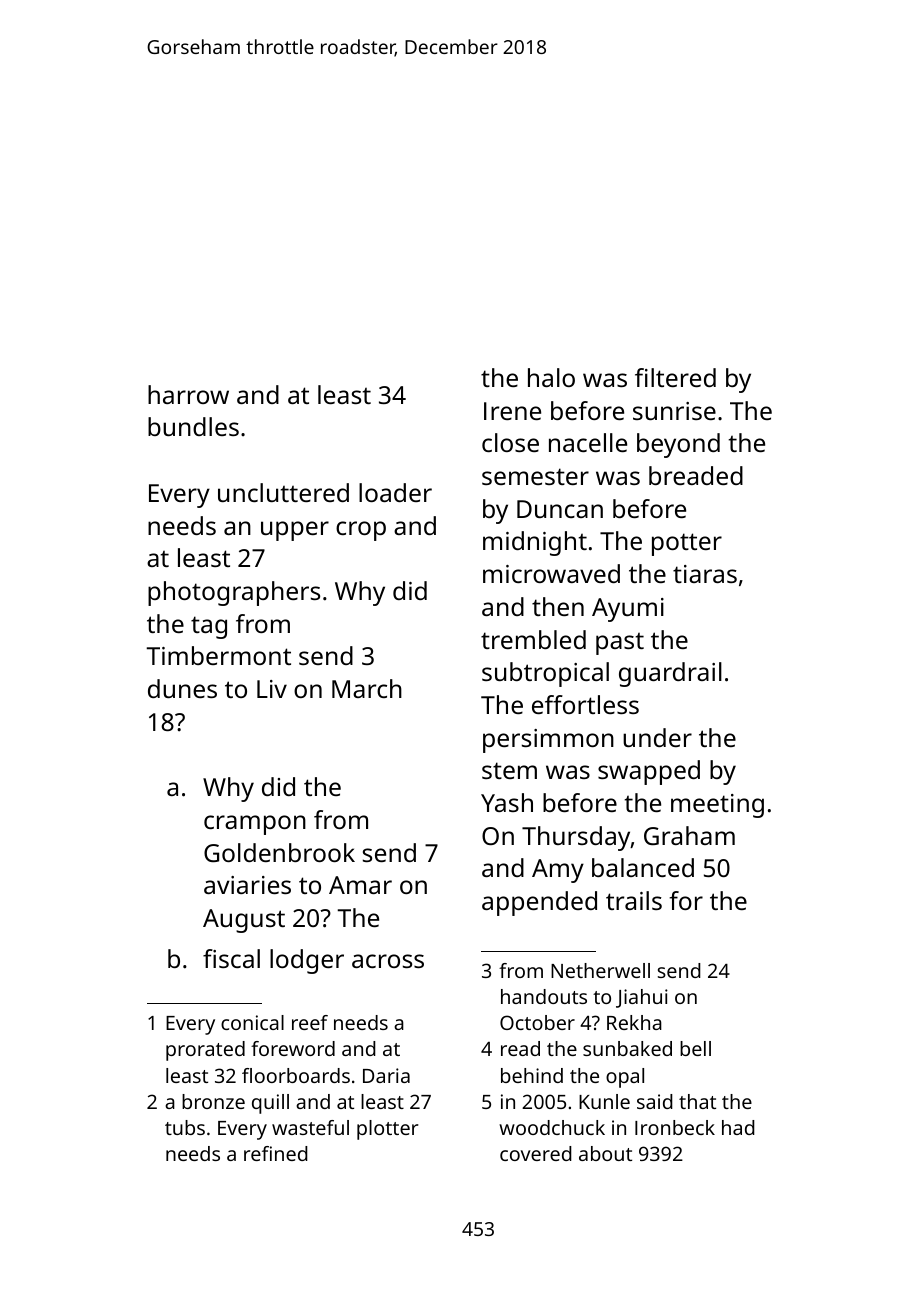  What do you see at coordinates (670, 674) in the screenshot?
I see `guardrail` at bounding box center [670, 674].
